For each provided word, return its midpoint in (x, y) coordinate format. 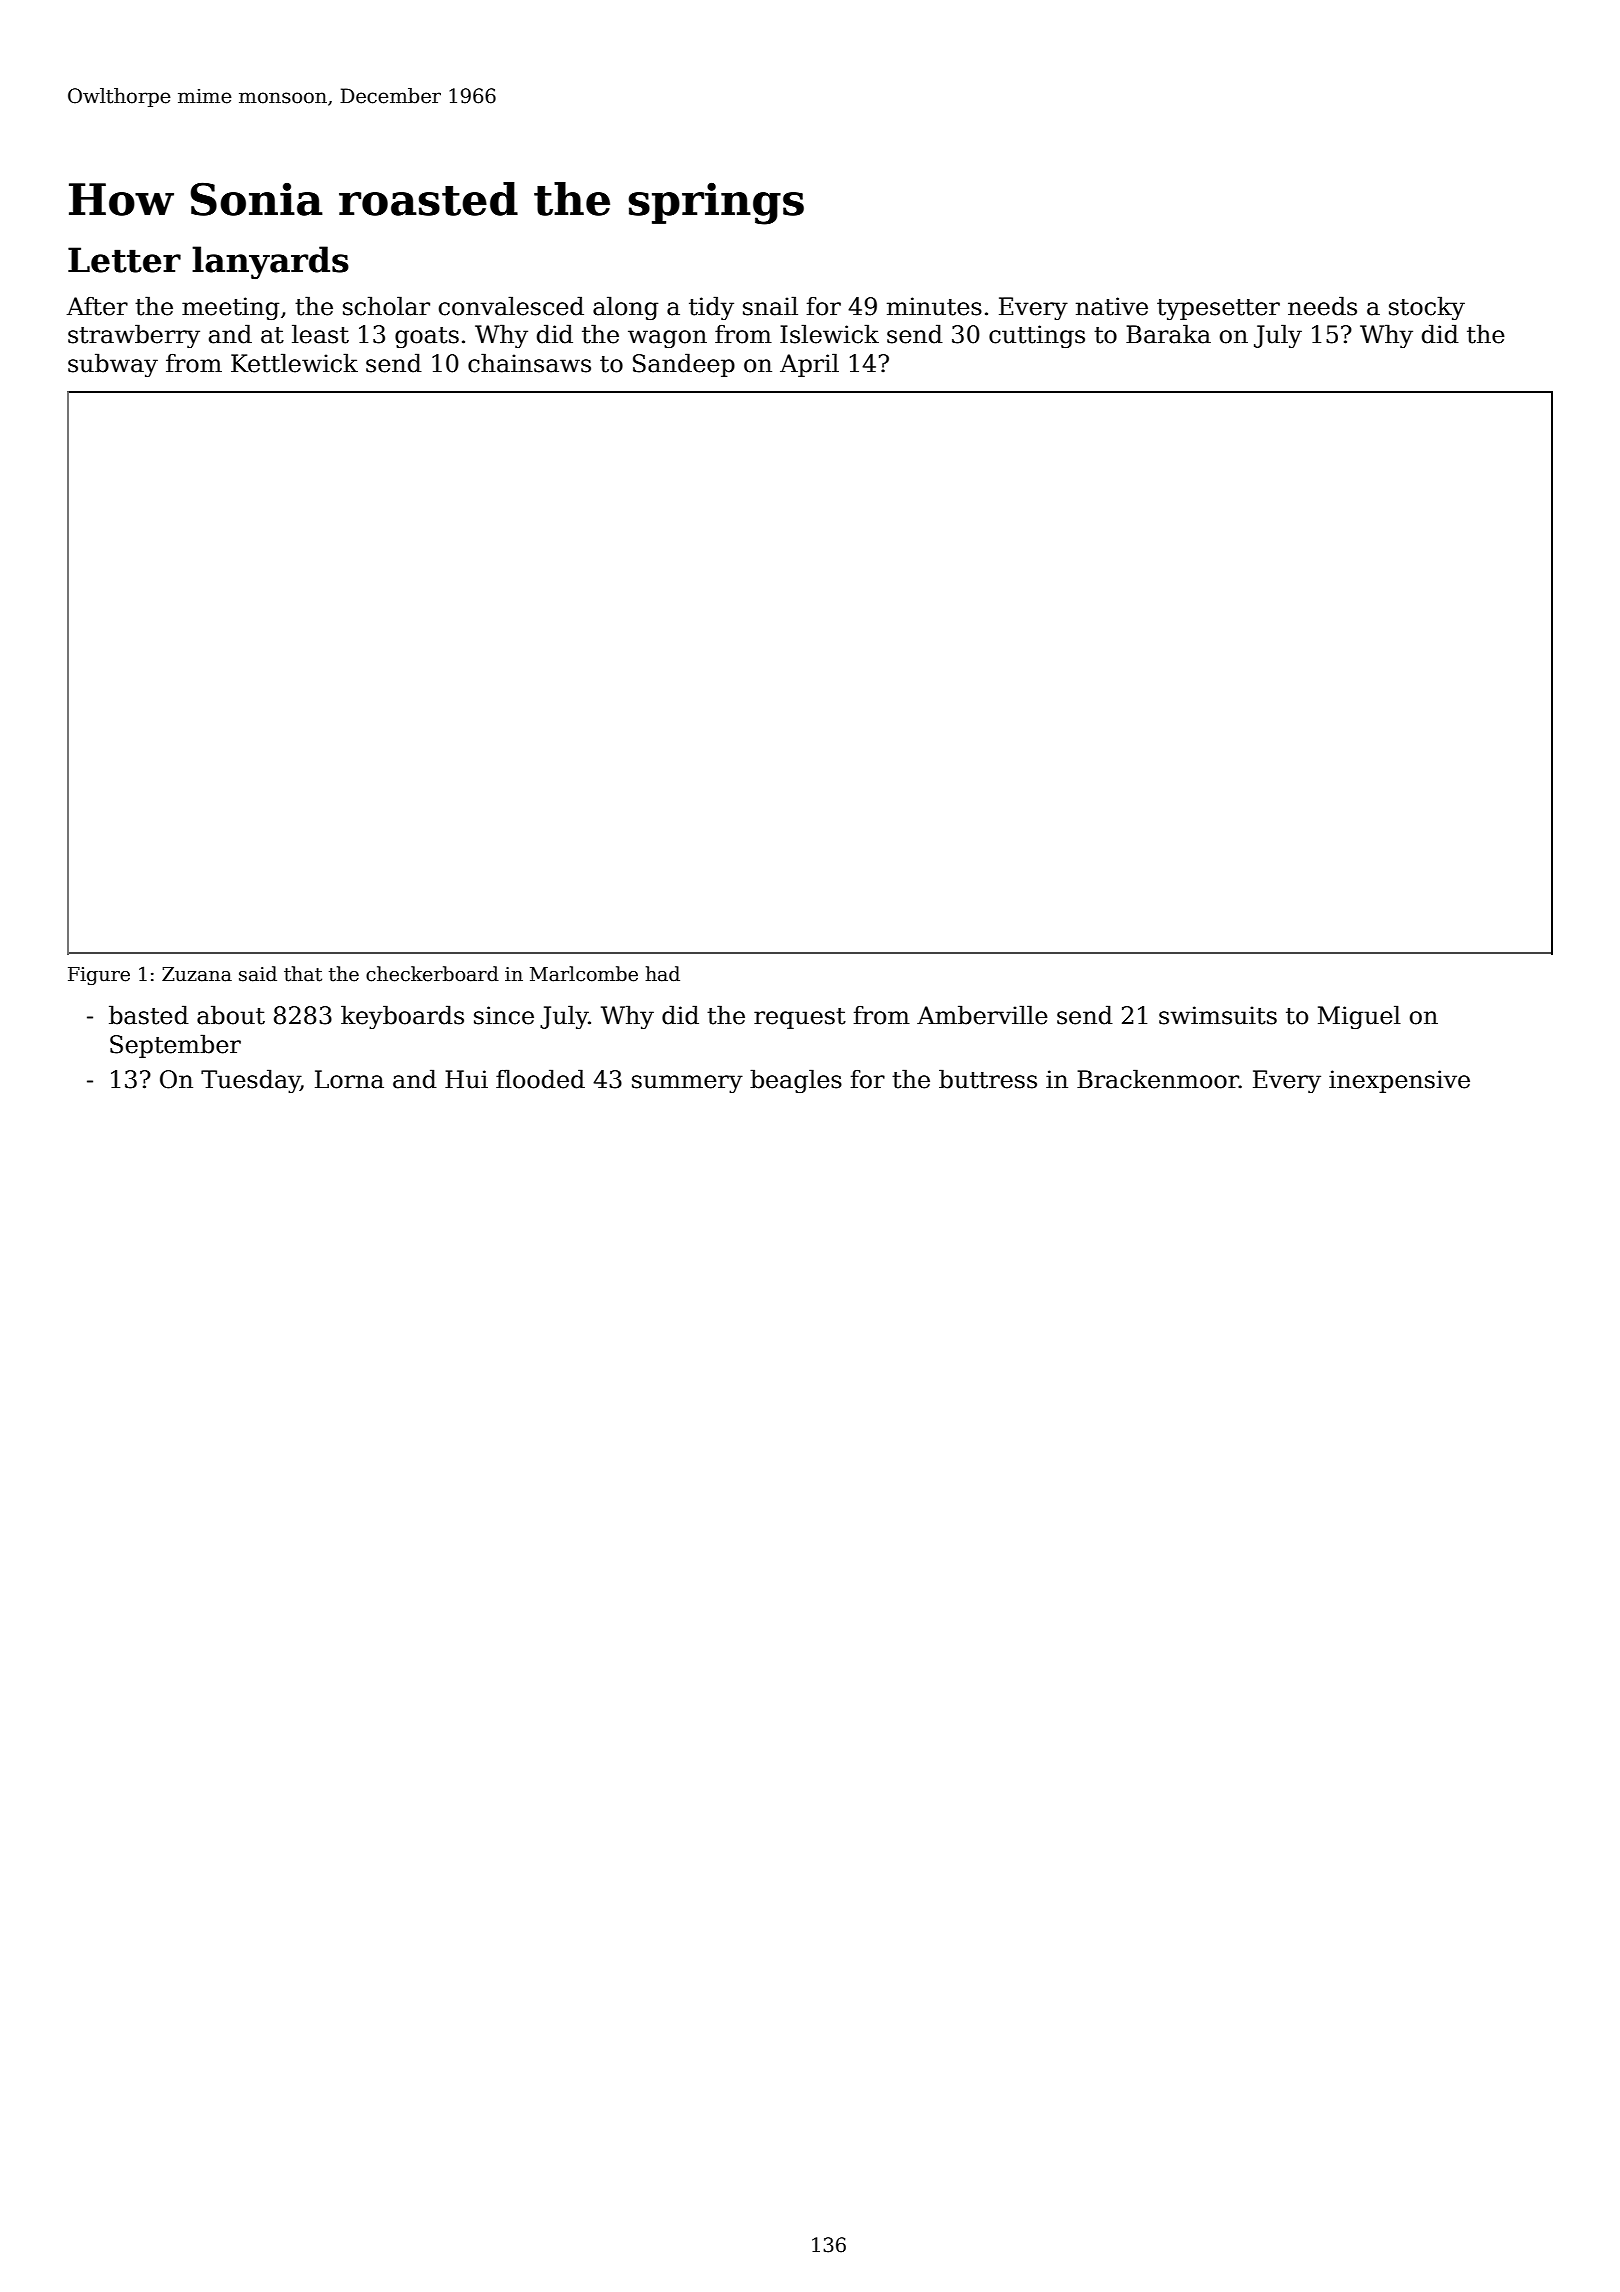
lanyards (270, 262)
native (1112, 306)
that (303, 974)
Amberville (982, 1015)
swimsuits (1218, 1015)
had (662, 974)
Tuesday (251, 1081)
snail (770, 306)
